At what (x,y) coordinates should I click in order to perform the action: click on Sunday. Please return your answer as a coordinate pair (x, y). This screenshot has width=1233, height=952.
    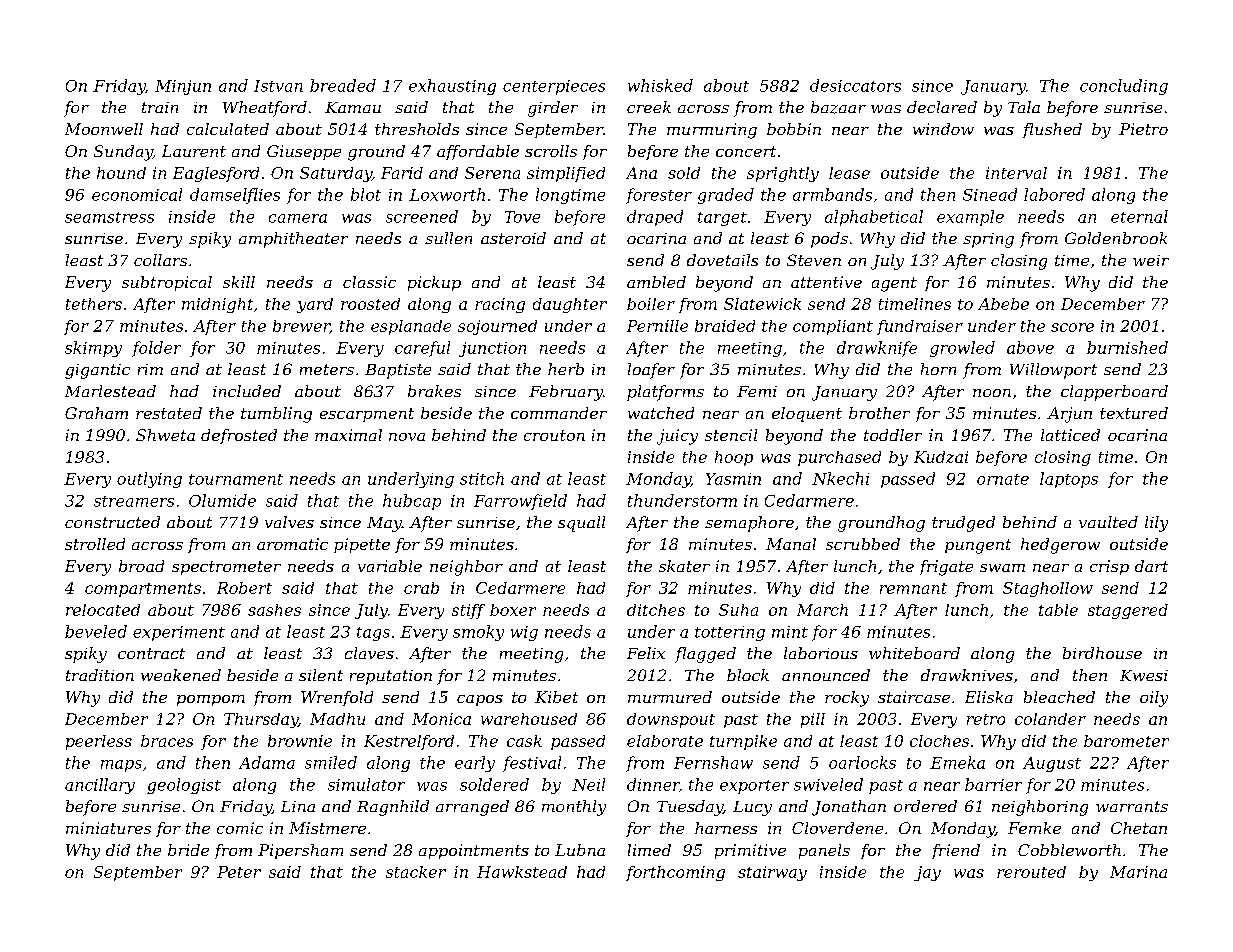
    Looking at the image, I should click on (123, 153).
